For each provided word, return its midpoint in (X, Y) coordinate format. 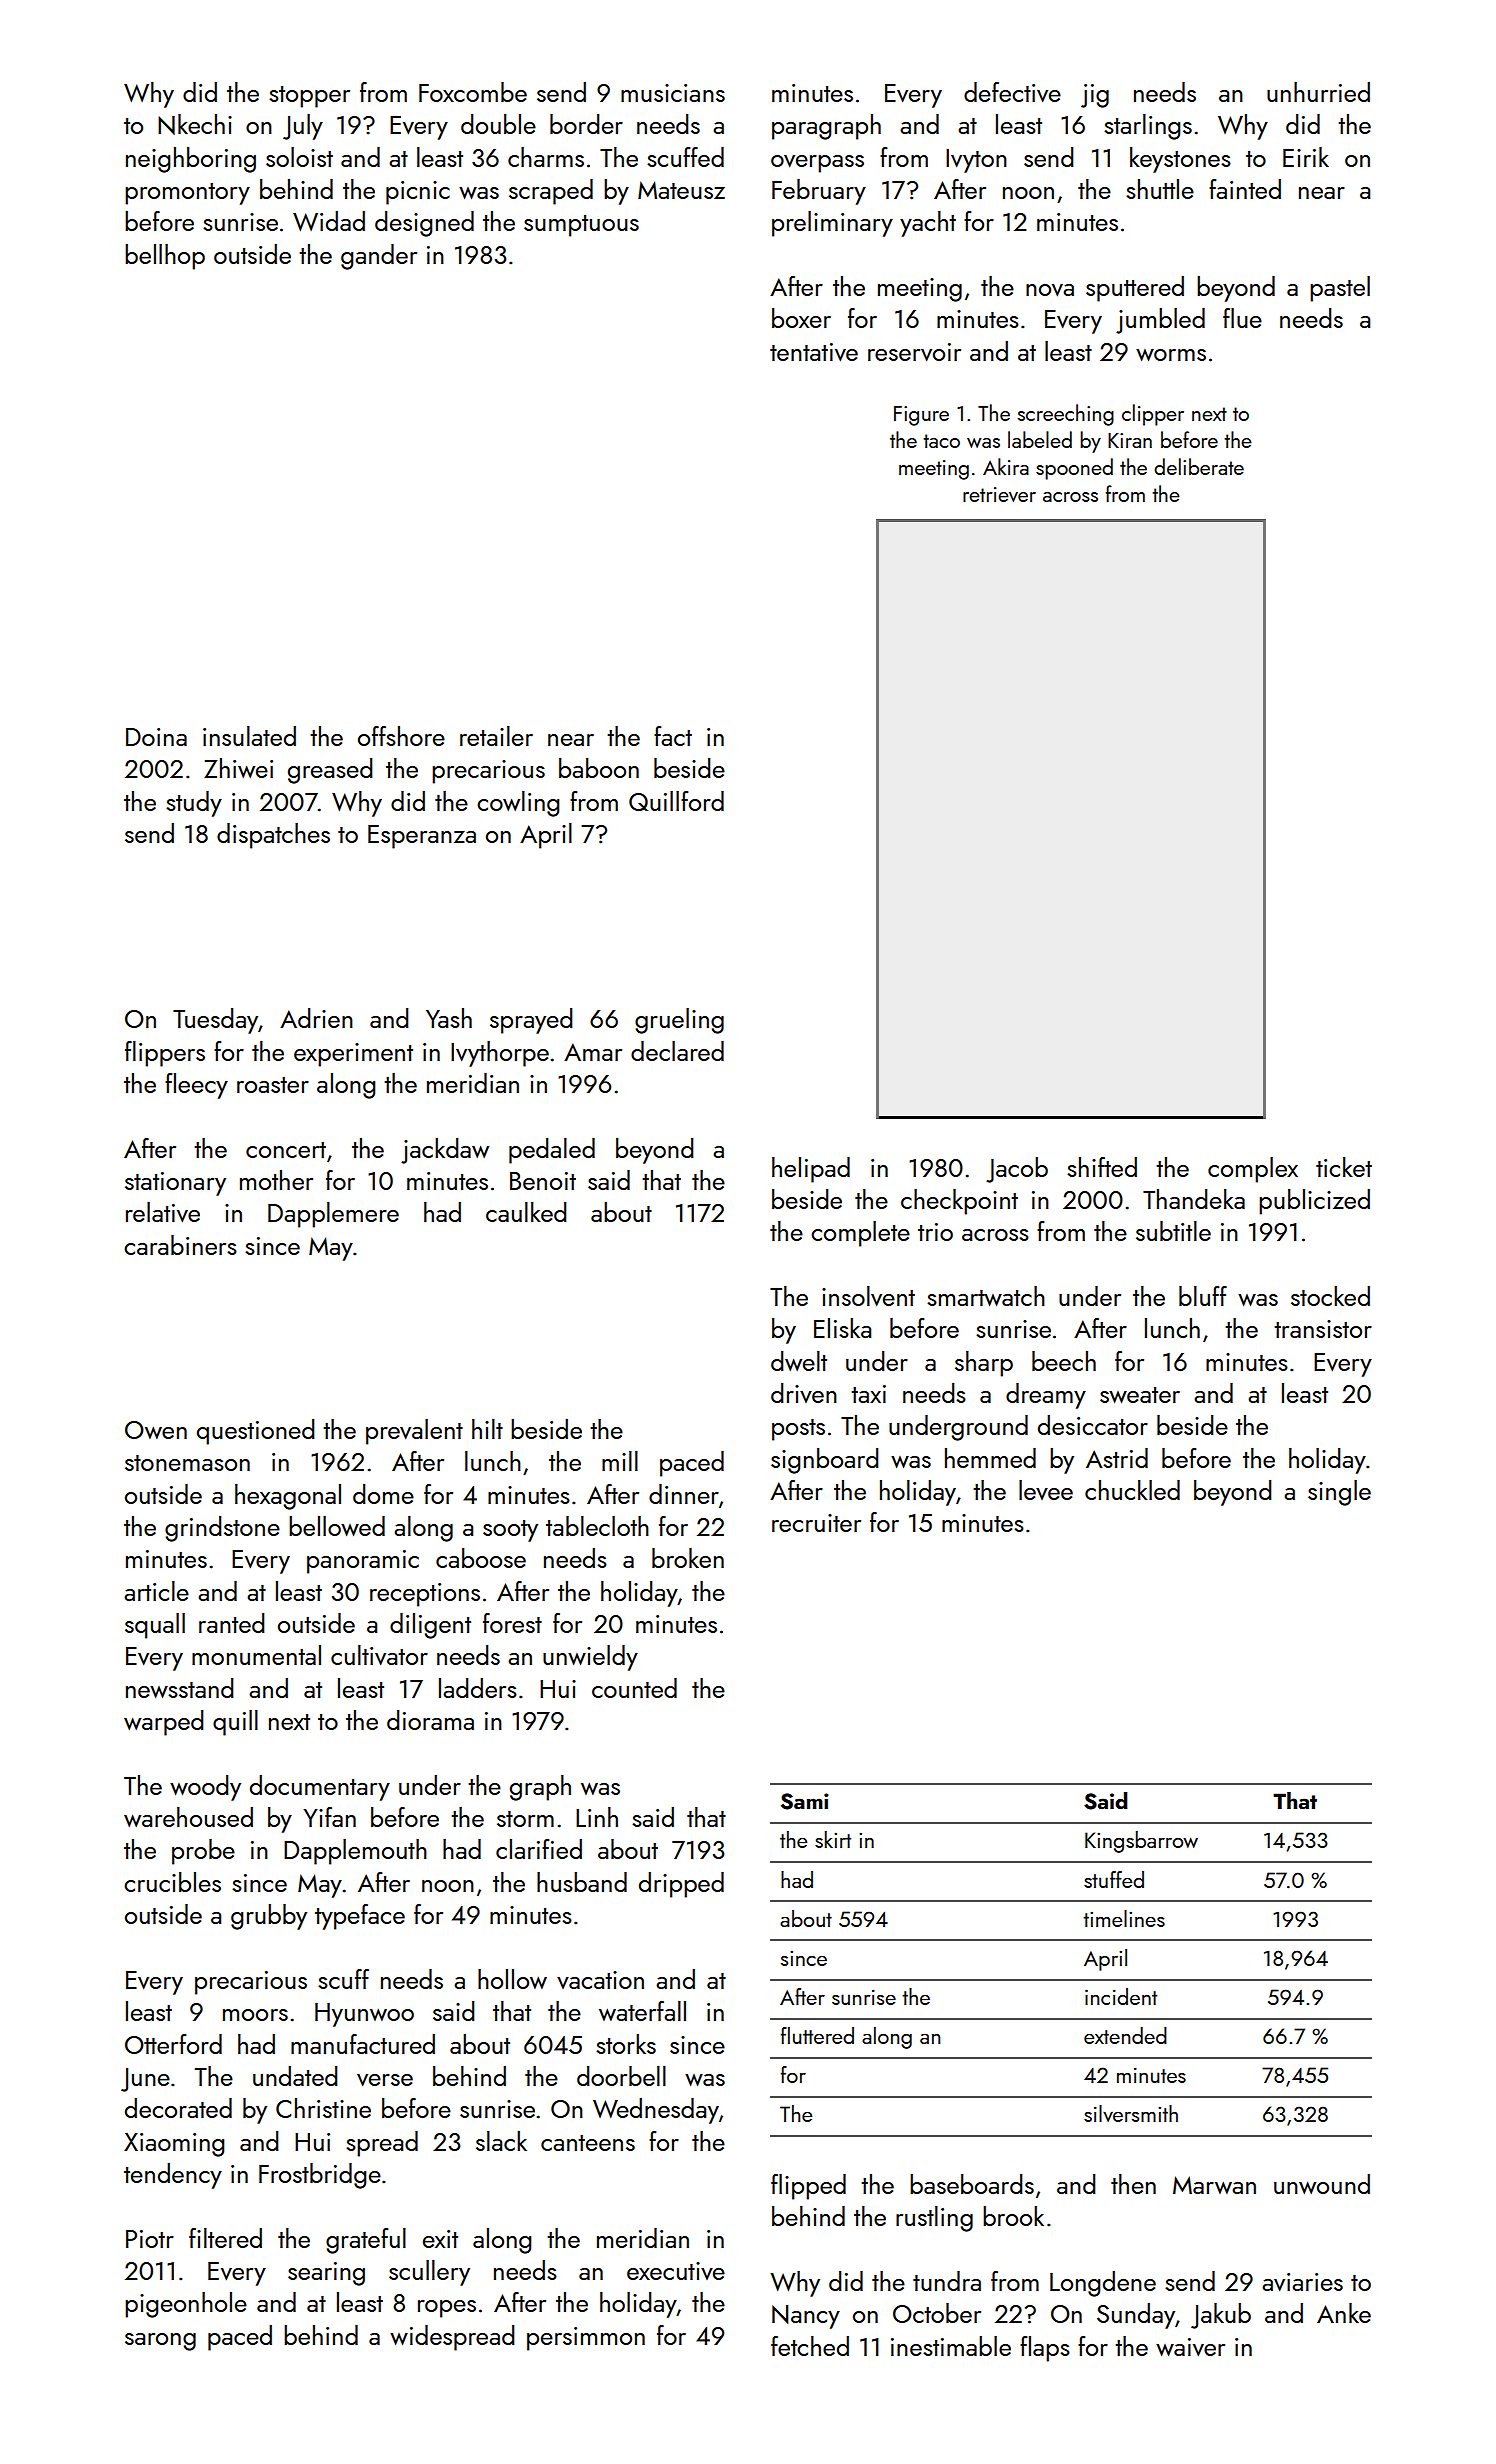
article (156, 1591)
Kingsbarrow (1141, 1842)
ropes (447, 2309)
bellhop (165, 257)
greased (330, 771)
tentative (814, 352)
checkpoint (959, 1202)
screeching (1066, 415)
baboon (599, 768)
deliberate (1199, 466)
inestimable (951, 2346)
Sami (805, 1801)
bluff (1203, 1296)
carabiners (180, 1245)
